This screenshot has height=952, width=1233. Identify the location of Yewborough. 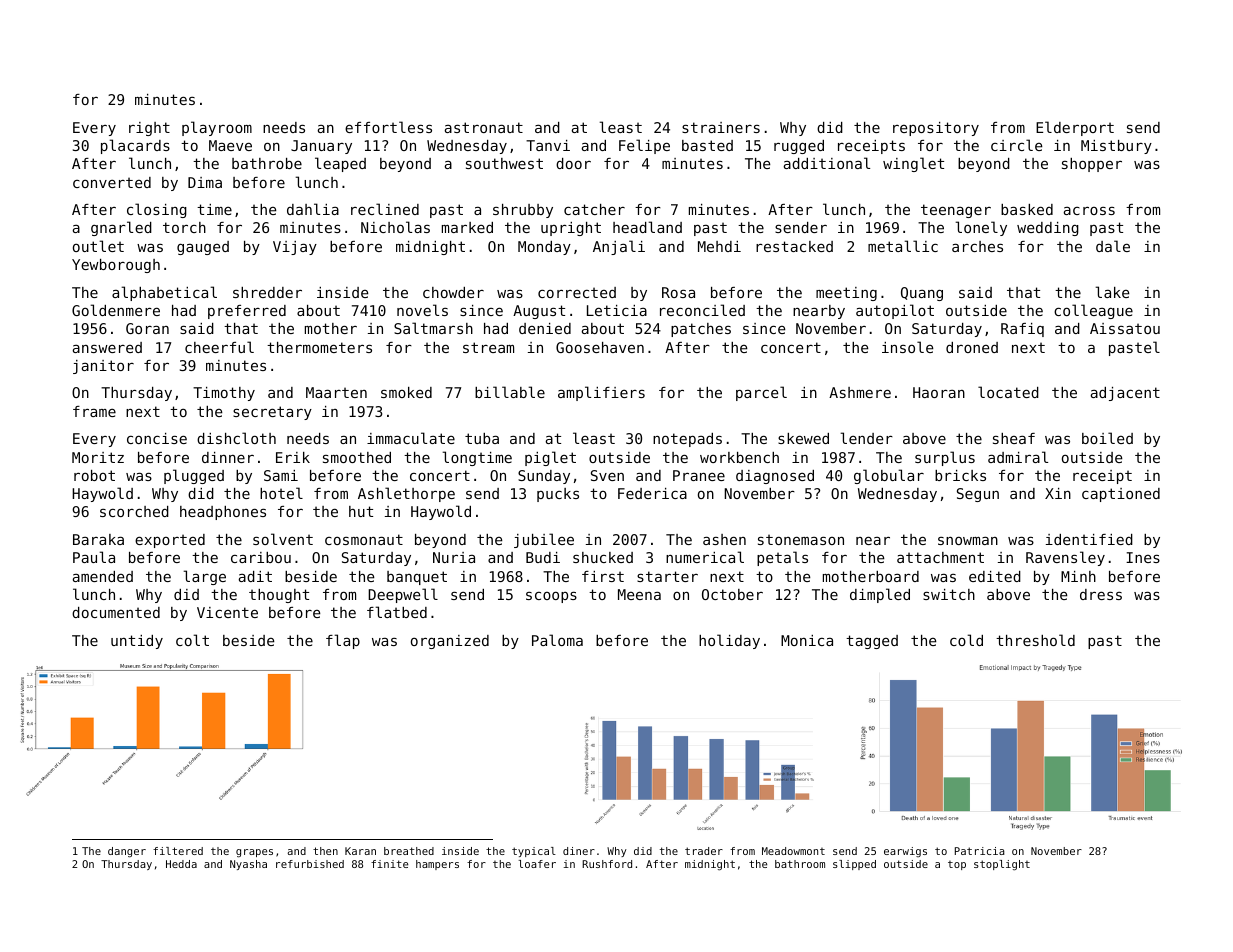
(116, 266).
